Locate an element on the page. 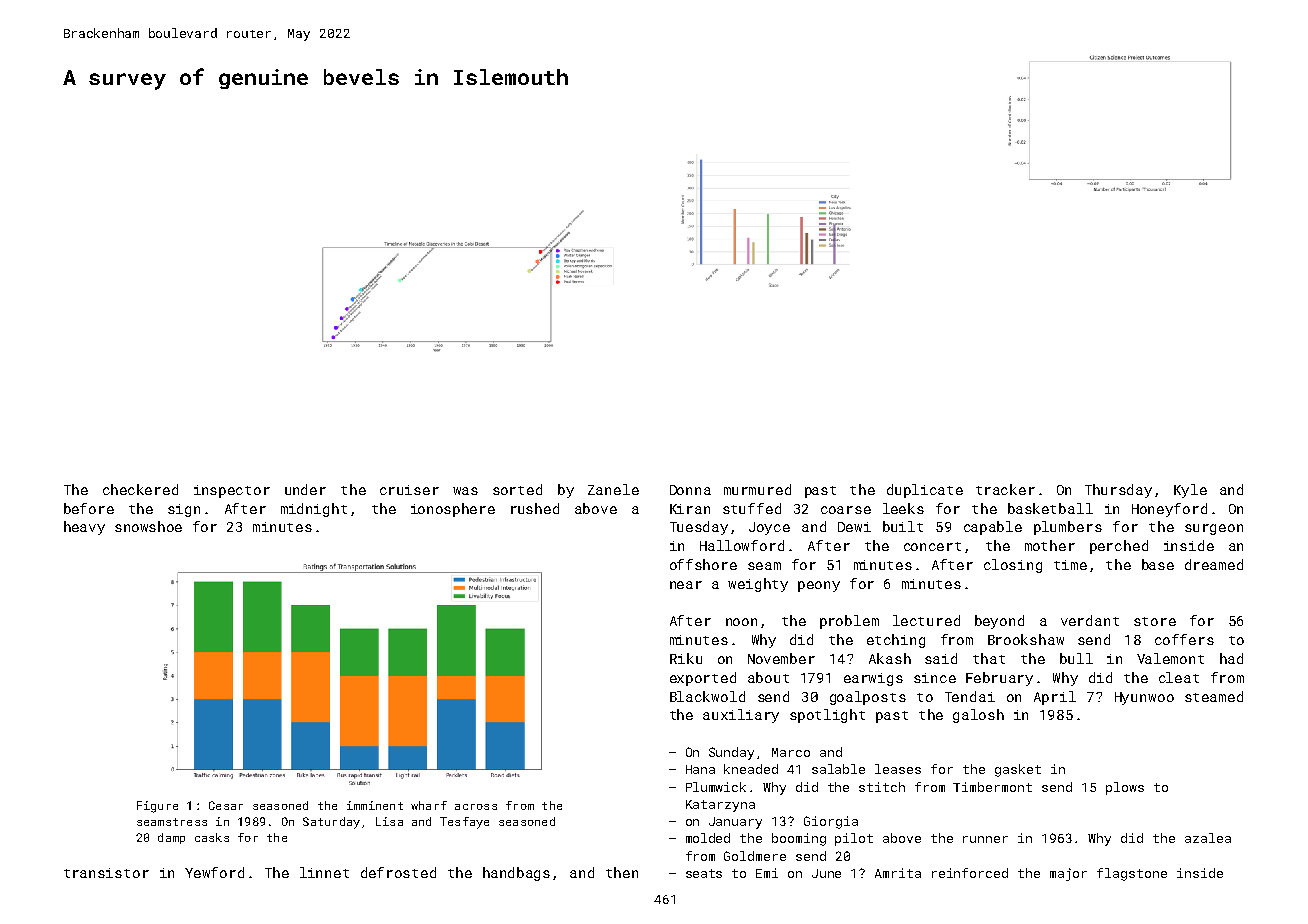 The height and width of the image is (924, 1308). transistor is located at coordinates (106, 873).
